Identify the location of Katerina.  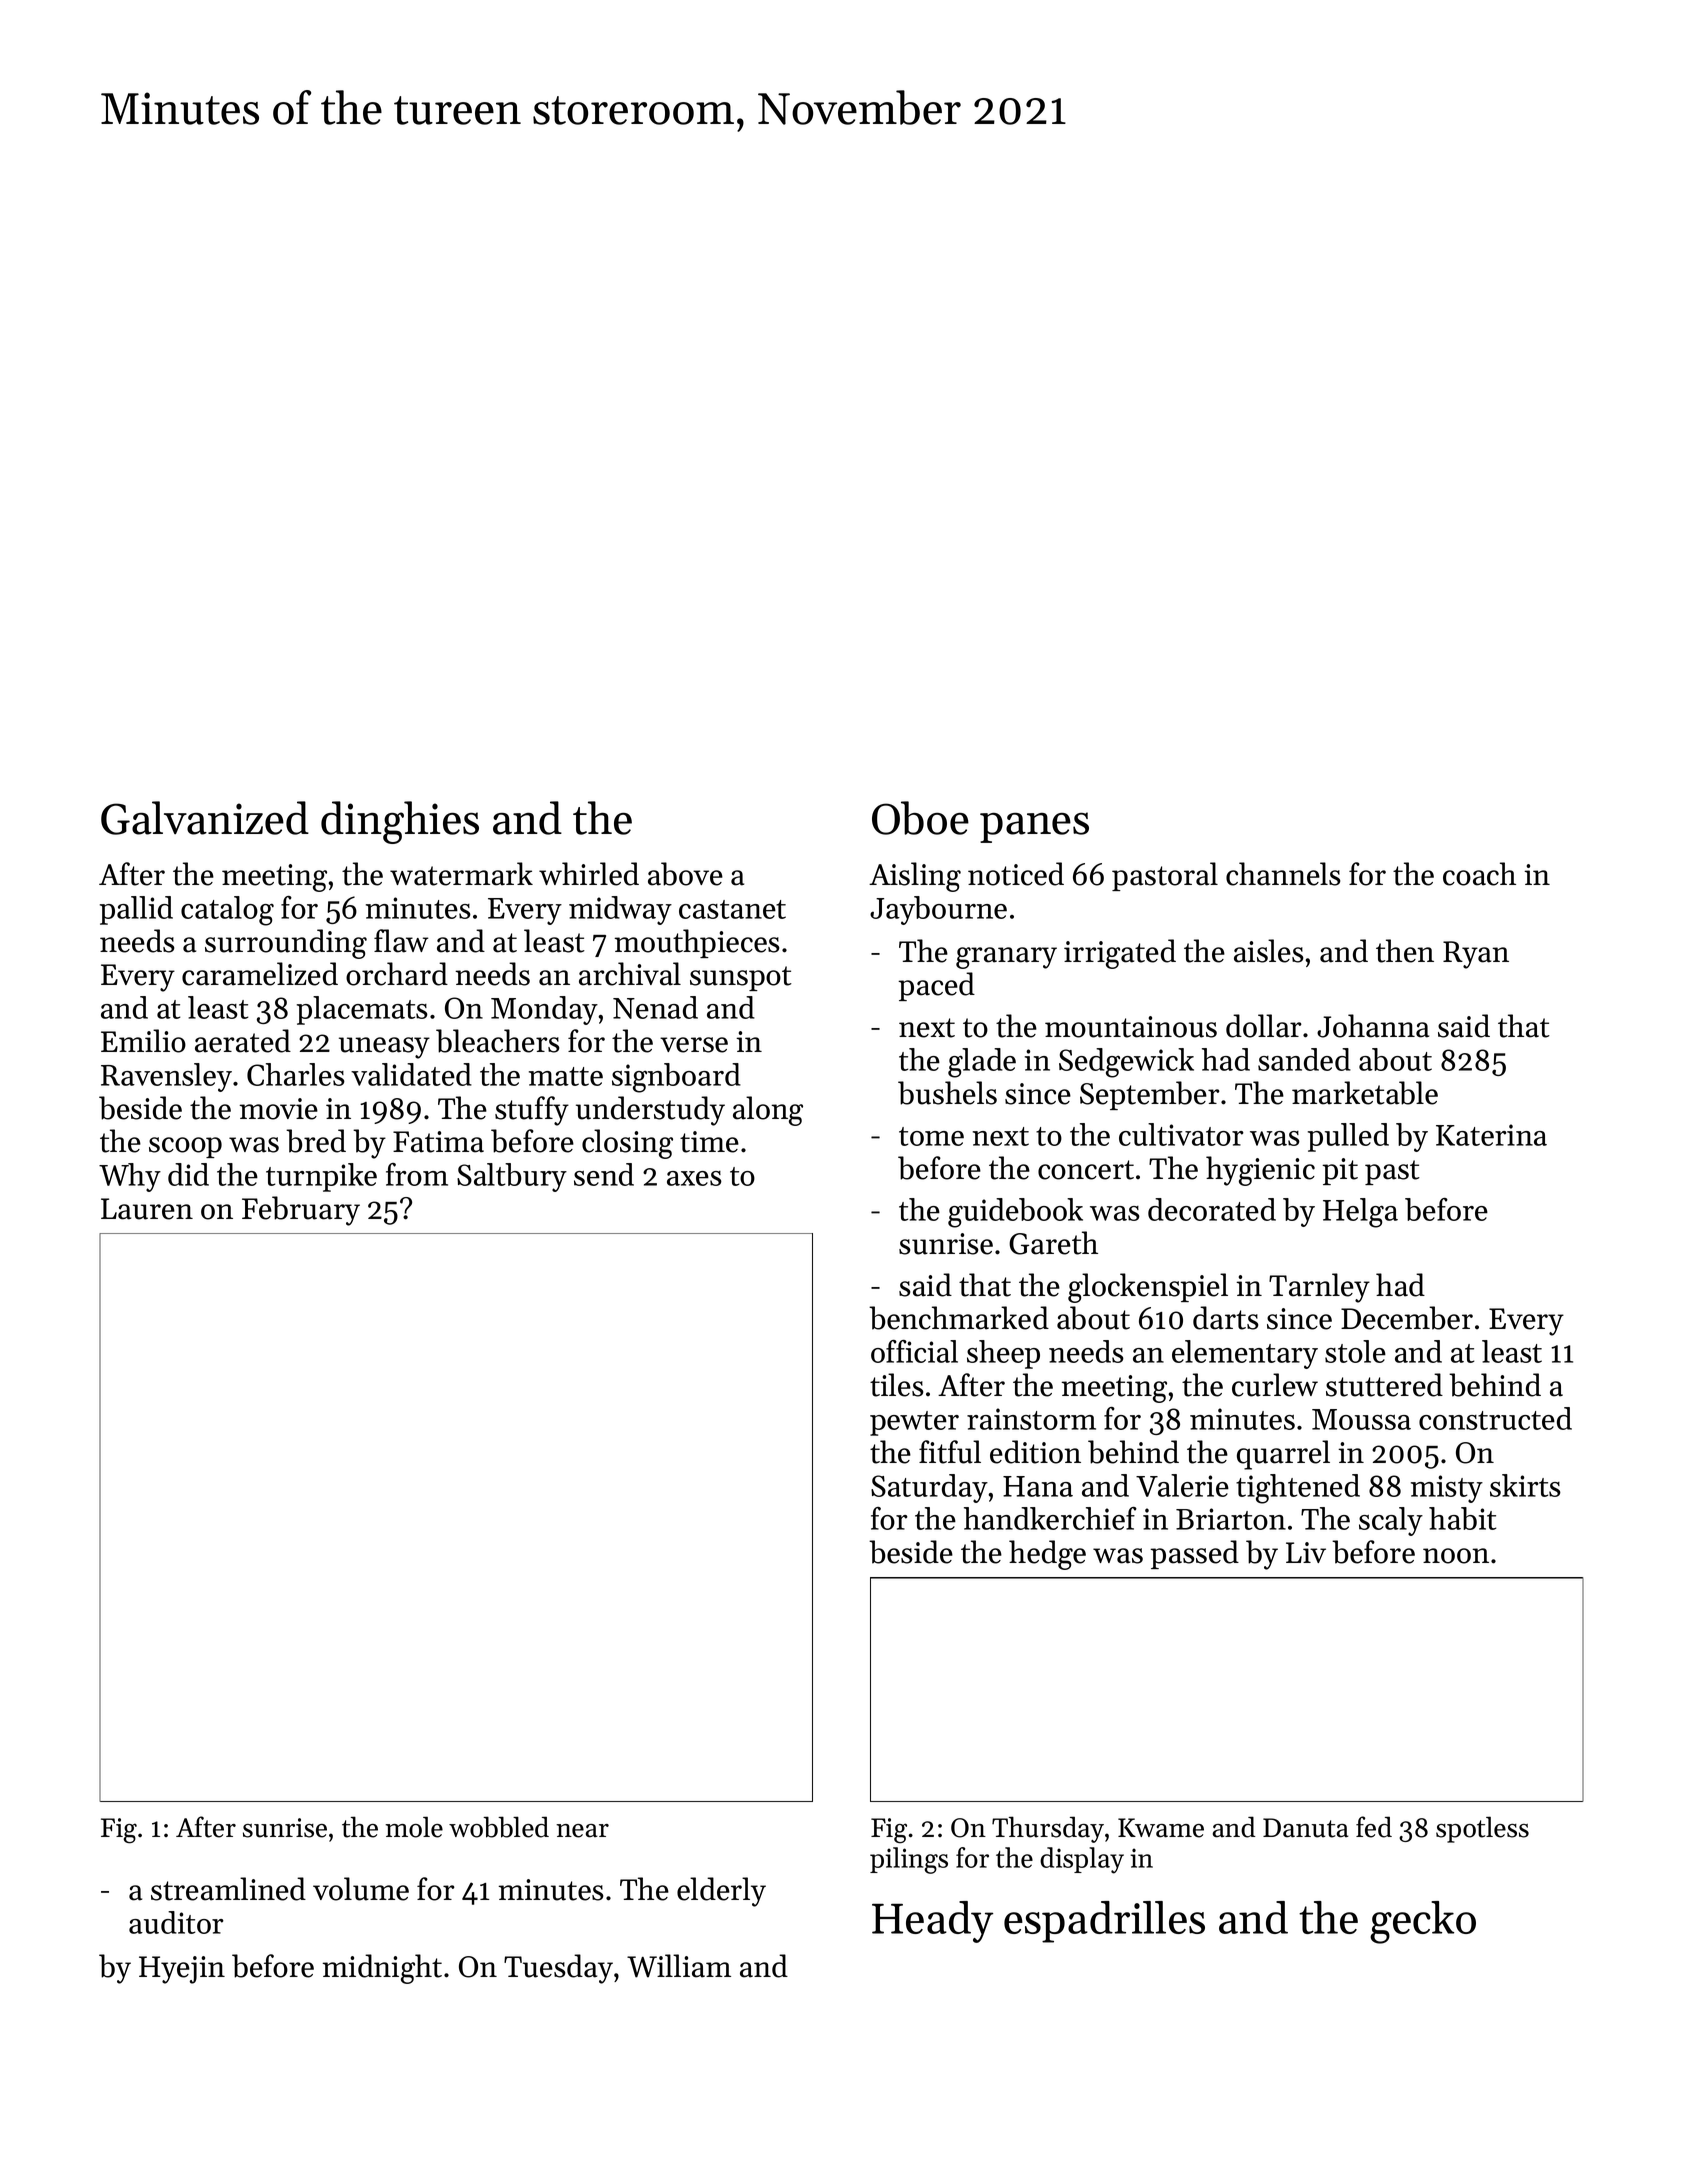
(1491, 1135).
